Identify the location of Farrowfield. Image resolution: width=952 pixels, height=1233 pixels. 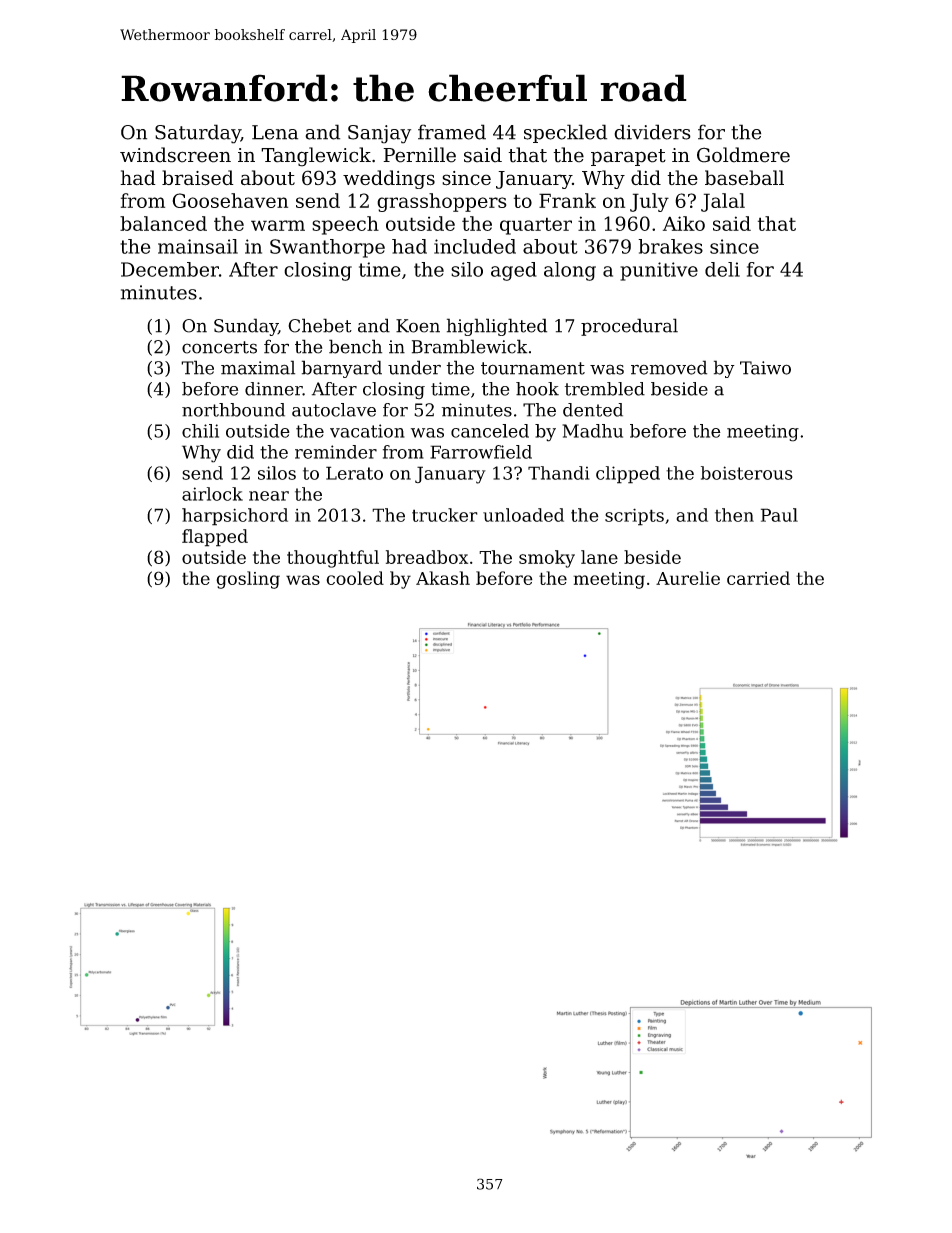
(481, 452).
